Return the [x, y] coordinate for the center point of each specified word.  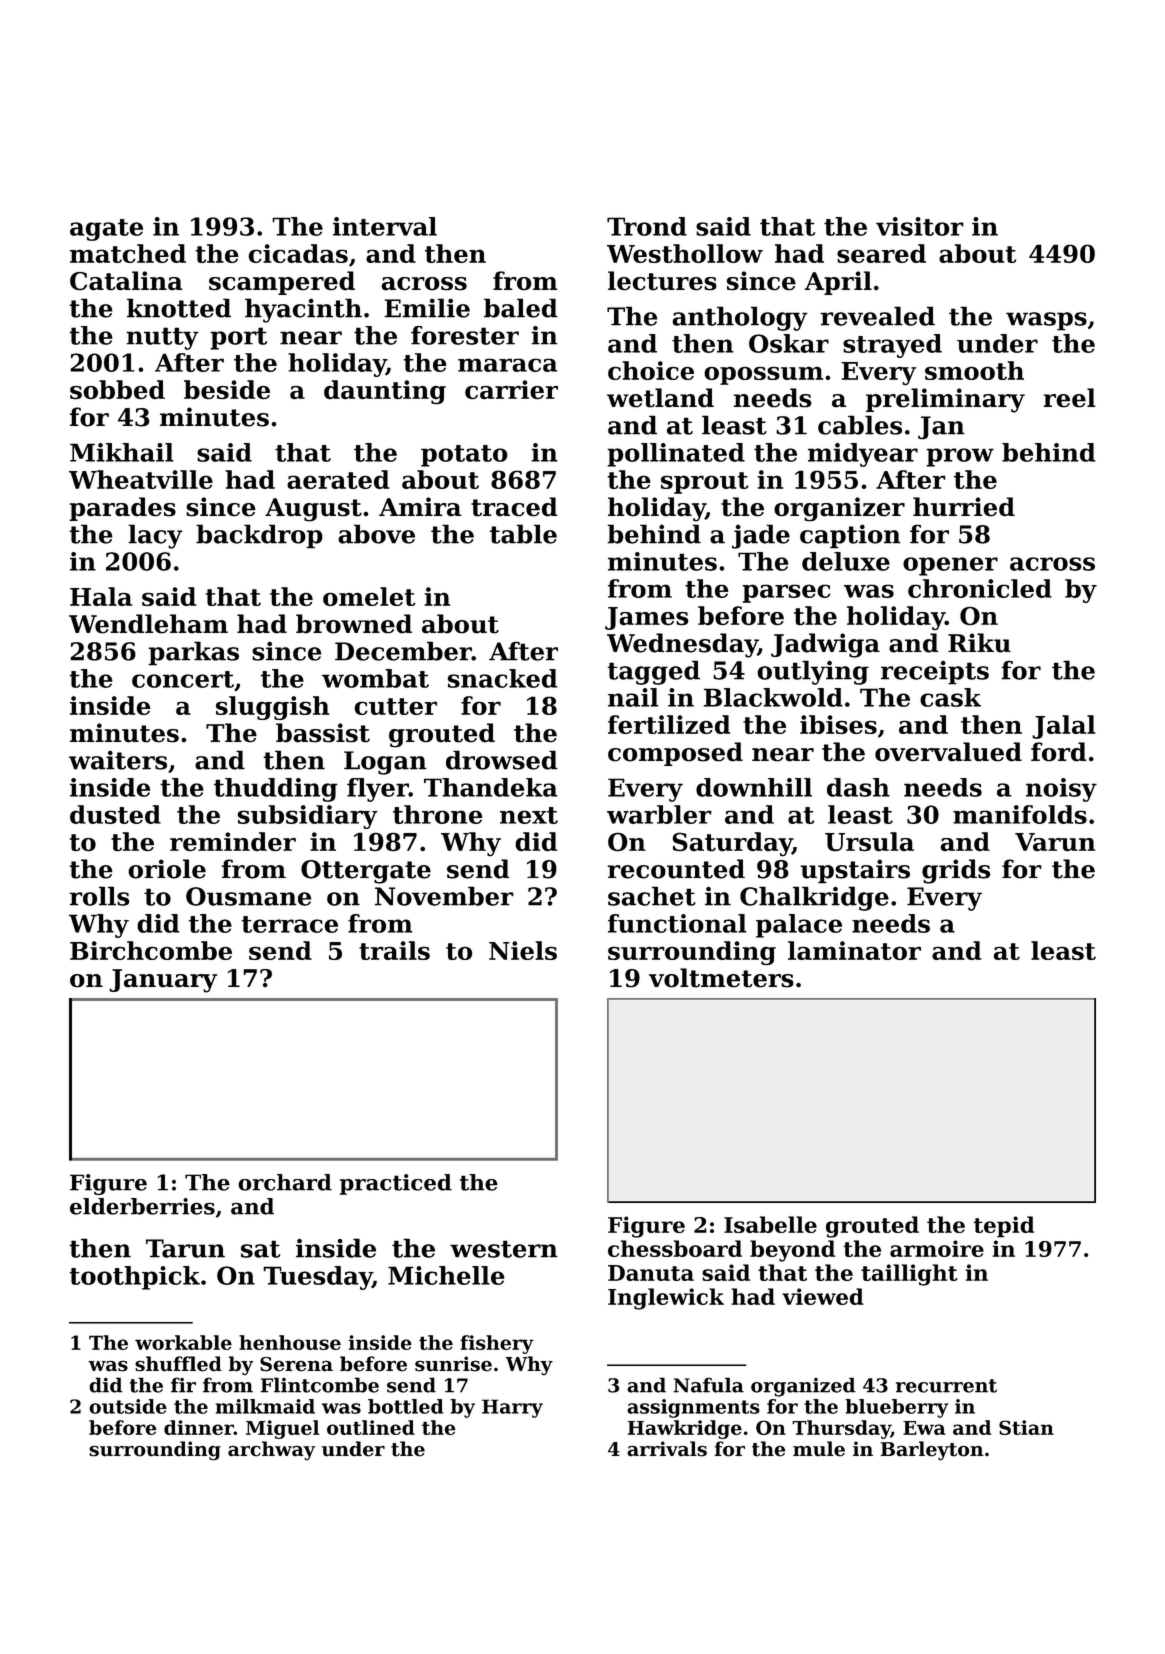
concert [183, 679]
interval [385, 226]
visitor [920, 226]
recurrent [946, 1386]
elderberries [142, 1206]
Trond [647, 226]
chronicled [980, 588]
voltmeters [721, 978]
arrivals [667, 1449]
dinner [199, 1427]
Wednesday [682, 645]
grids [956, 871]
